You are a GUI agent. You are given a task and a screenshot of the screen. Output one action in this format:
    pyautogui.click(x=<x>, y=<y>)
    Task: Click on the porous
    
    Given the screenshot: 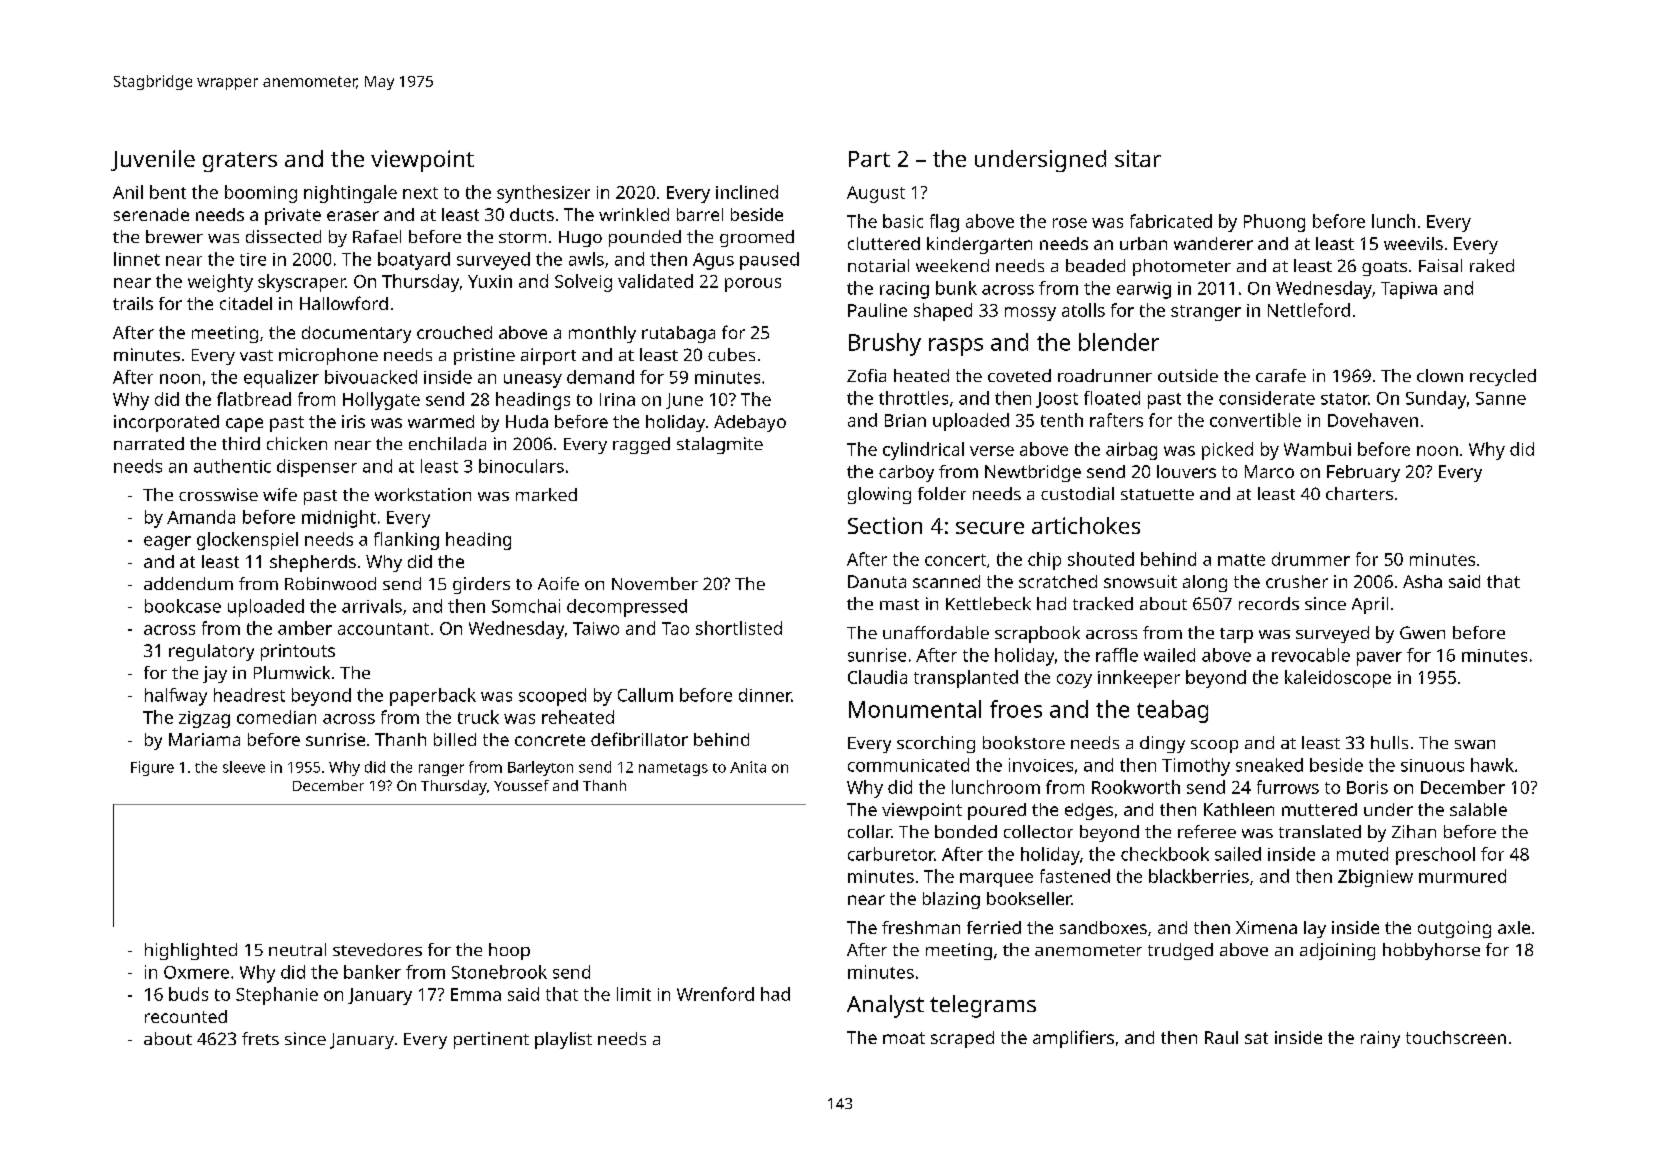 What is the action you would take?
    pyautogui.click(x=753, y=285)
